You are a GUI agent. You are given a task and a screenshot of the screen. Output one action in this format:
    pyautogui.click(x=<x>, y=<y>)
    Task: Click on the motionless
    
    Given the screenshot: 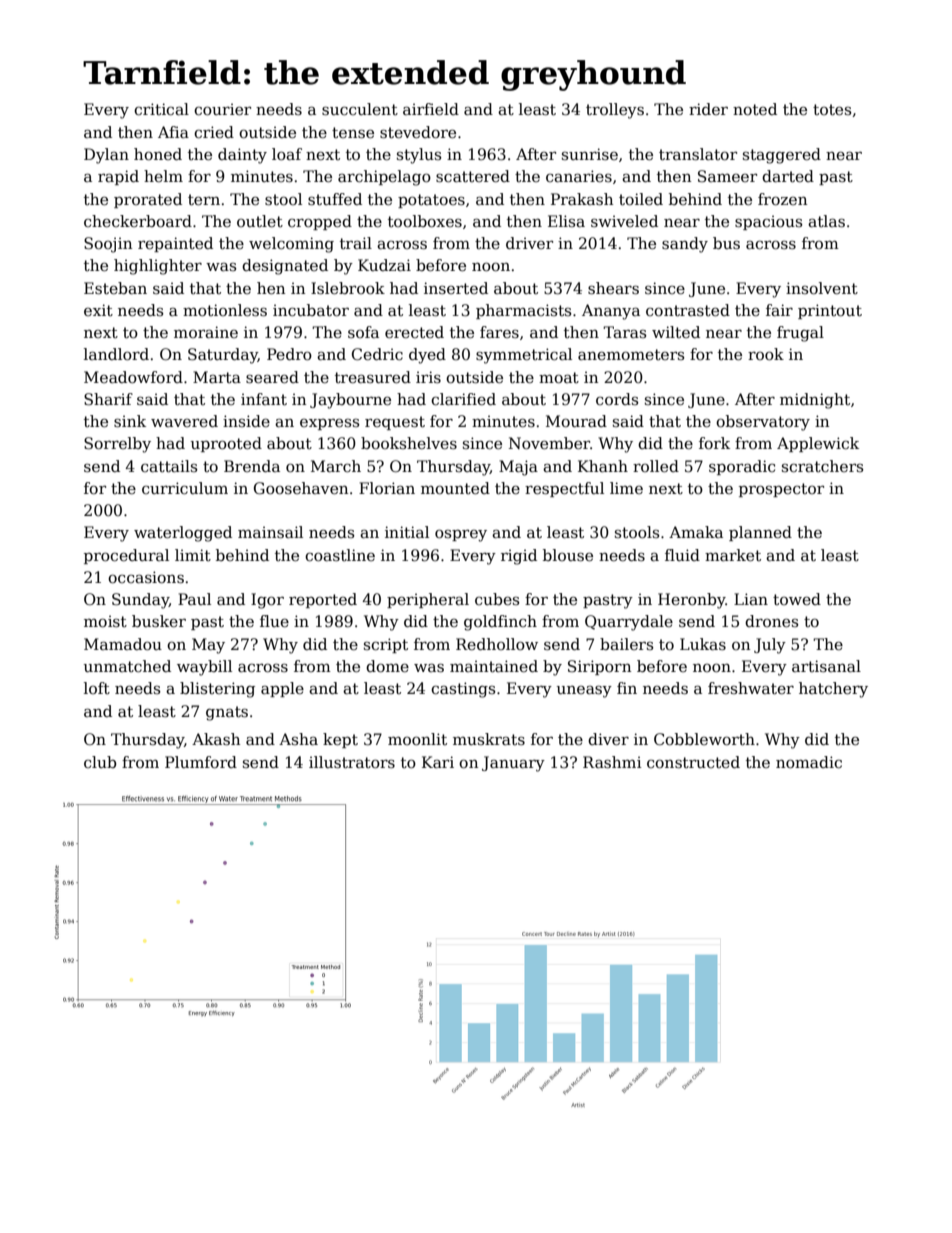 What is the action you would take?
    pyautogui.click(x=225, y=310)
